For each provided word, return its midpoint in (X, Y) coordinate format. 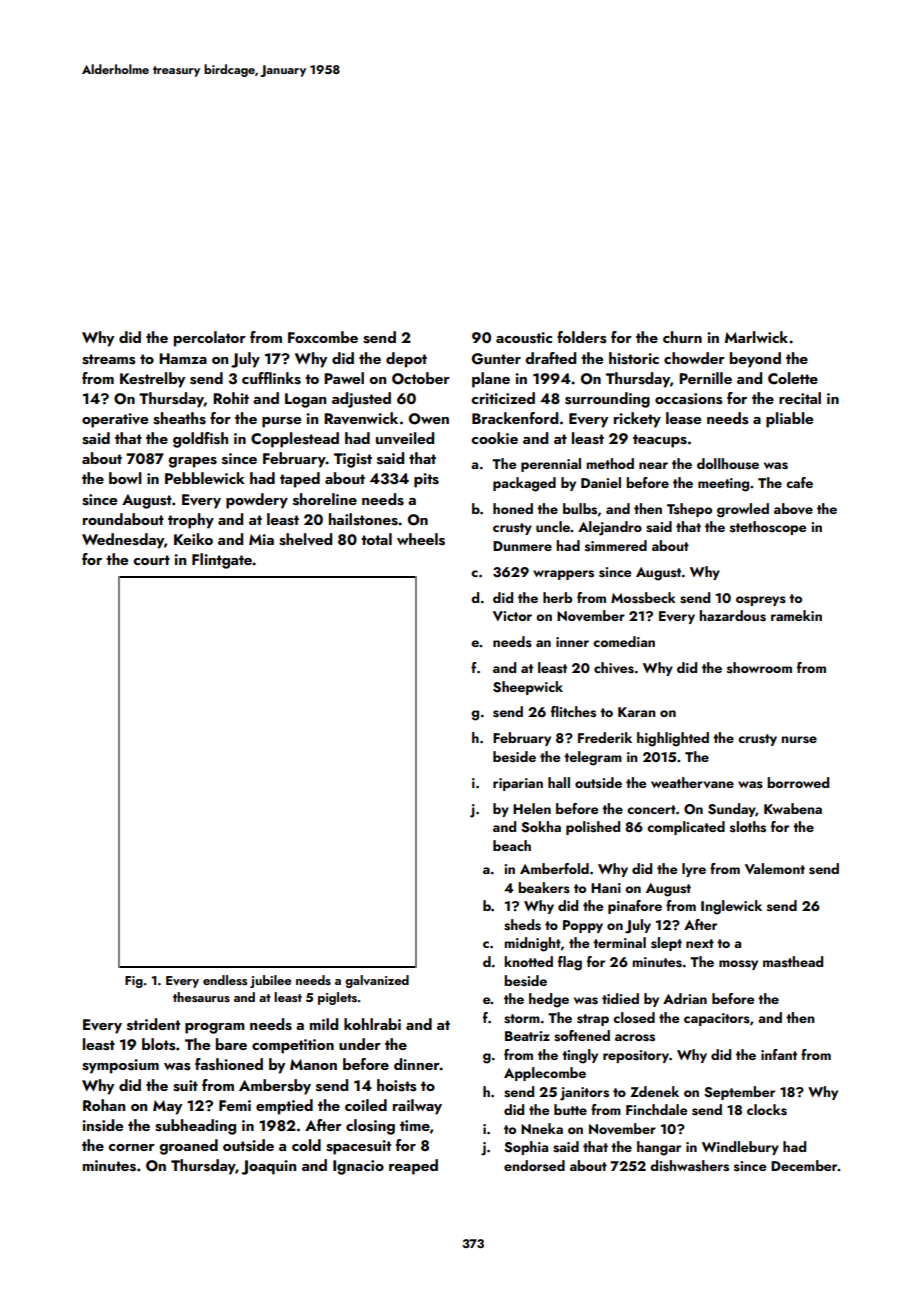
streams (108, 359)
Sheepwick (528, 688)
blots (158, 1044)
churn (682, 337)
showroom (759, 668)
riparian (518, 784)
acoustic (524, 338)
